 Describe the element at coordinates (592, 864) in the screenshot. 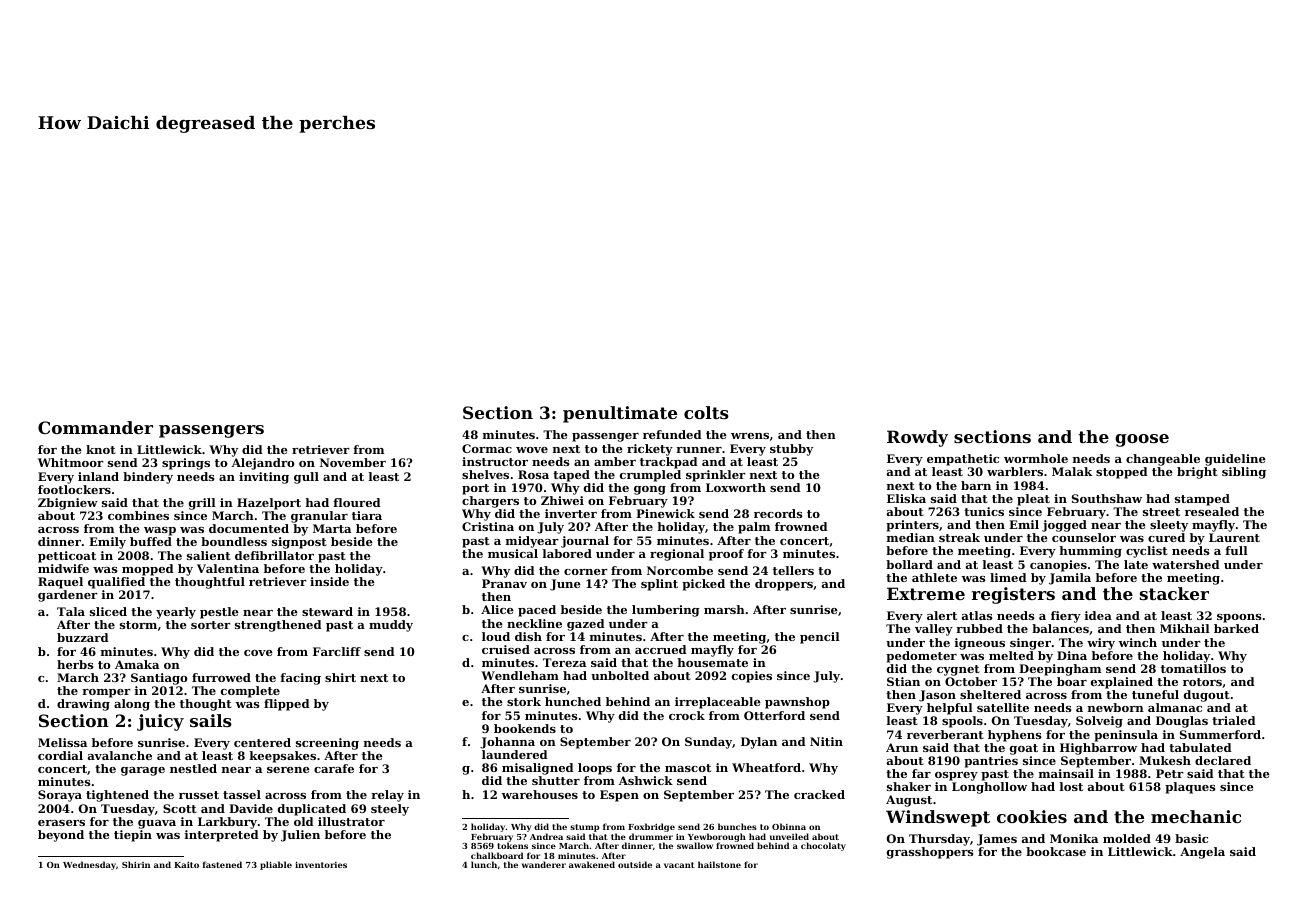

I see `awakened` at that location.
